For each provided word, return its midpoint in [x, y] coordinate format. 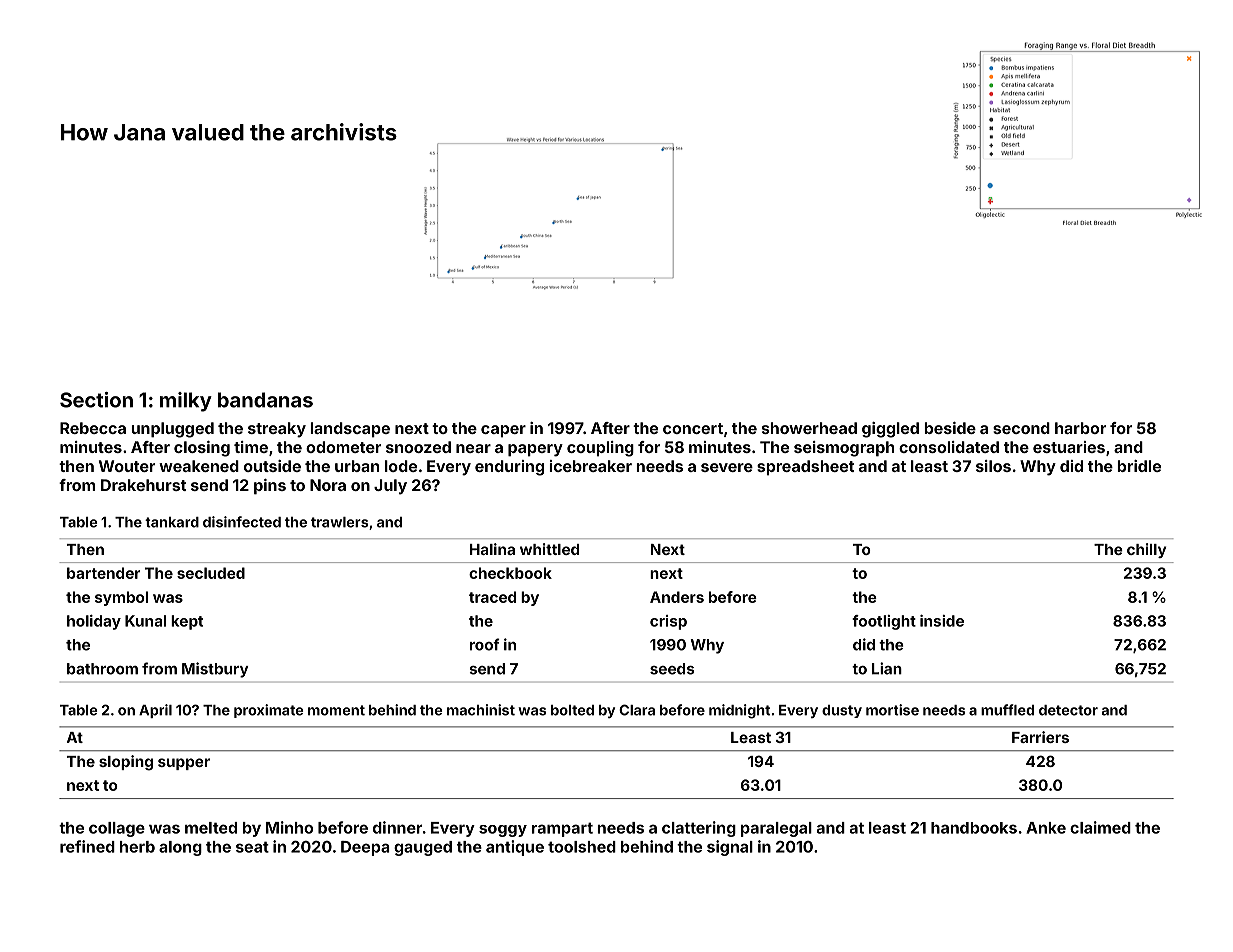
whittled [549, 549]
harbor [1080, 428]
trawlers [339, 522]
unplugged [172, 430]
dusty [842, 711]
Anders [677, 597]
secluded [211, 573]
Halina [492, 549]
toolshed [582, 847]
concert [693, 428]
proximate [268, 711]
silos [993, 466]
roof [485, 644]
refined [87, 846]
